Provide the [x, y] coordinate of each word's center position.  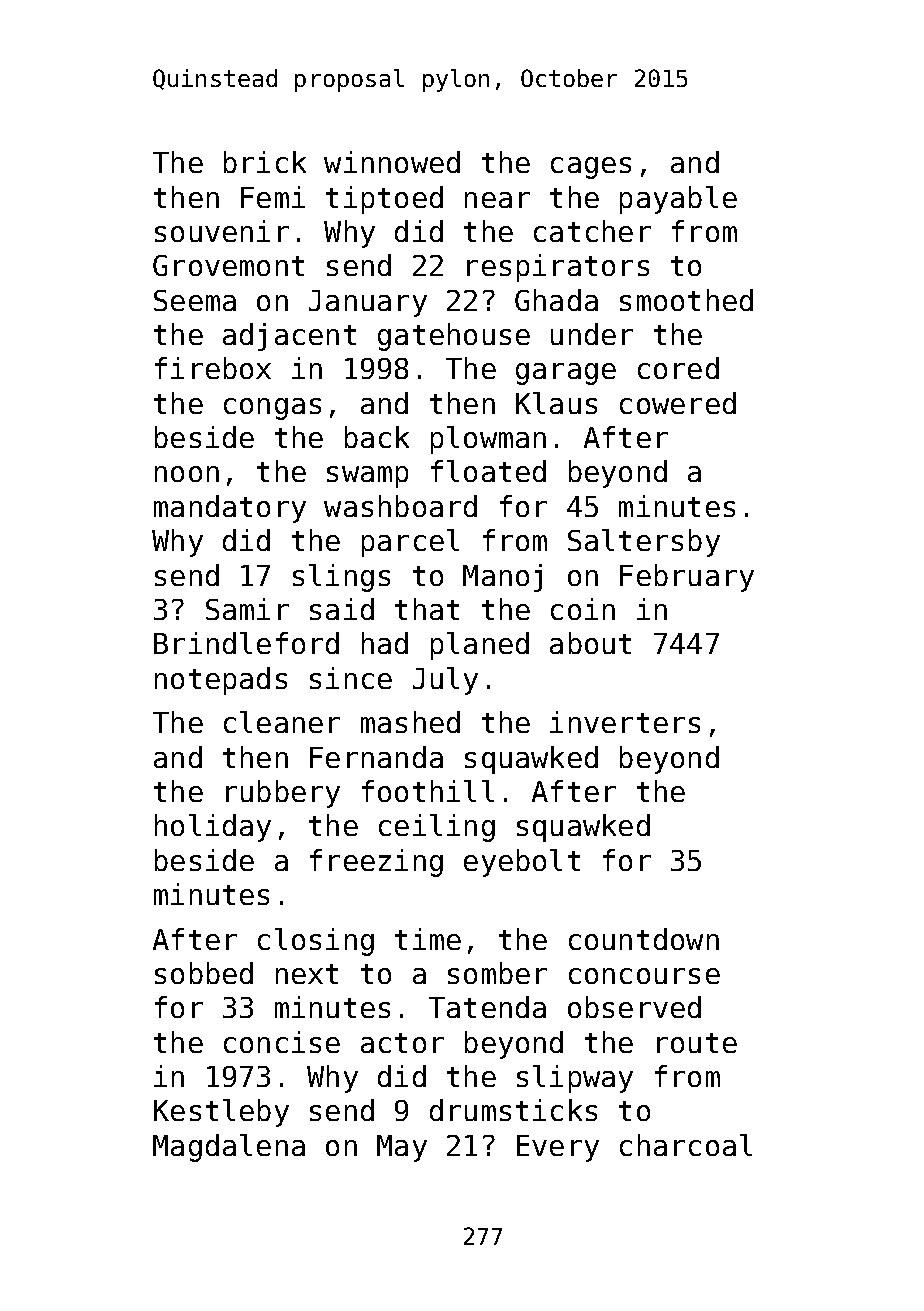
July [445, 681]
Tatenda [487, 1007]
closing [316, 942]
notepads [221, 681]
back [377, 437]
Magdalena [229, 1148]
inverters [625, 722]
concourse [644, 976]
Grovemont [228, 265]
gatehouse [454, 337]
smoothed [686, 300]
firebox [213, 368]
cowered [678, 403]
